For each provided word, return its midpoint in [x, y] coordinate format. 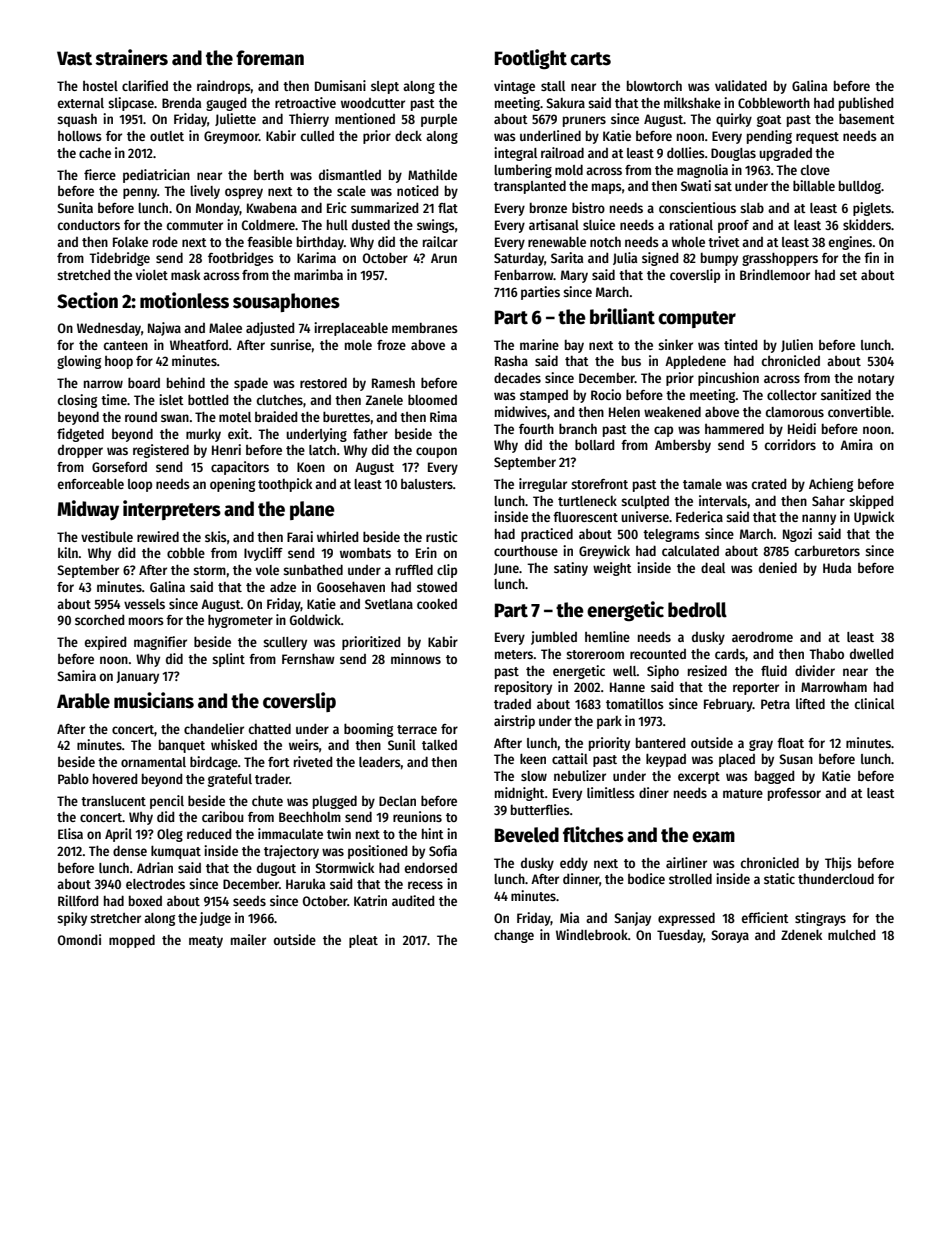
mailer [248, 939]
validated [741, 85]
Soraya [730, 936]
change [514, 936]
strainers [131, 57]
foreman [270, 58]
